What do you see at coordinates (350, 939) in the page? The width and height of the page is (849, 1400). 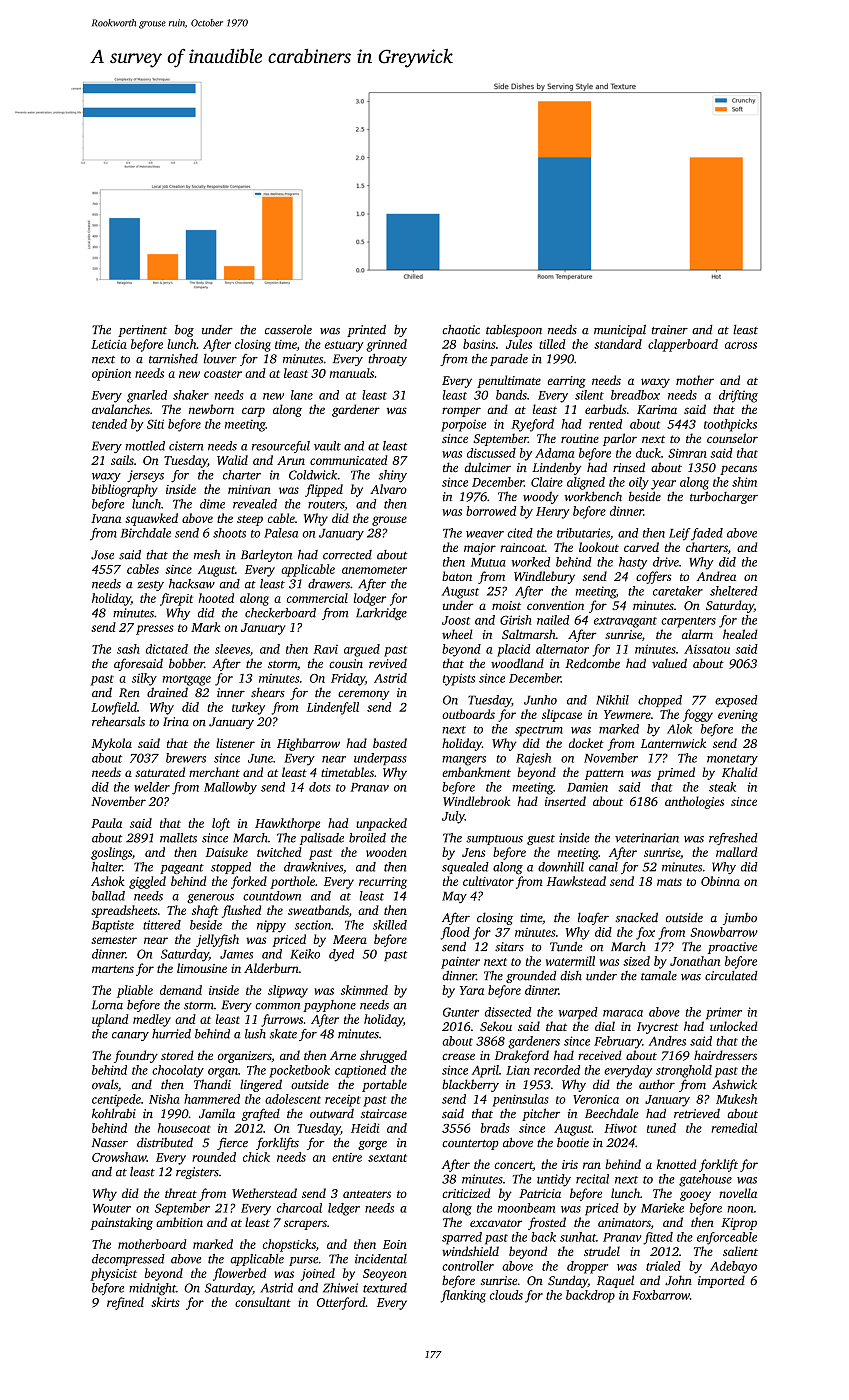 I see `Meera` at bounding box center [350, 939].
